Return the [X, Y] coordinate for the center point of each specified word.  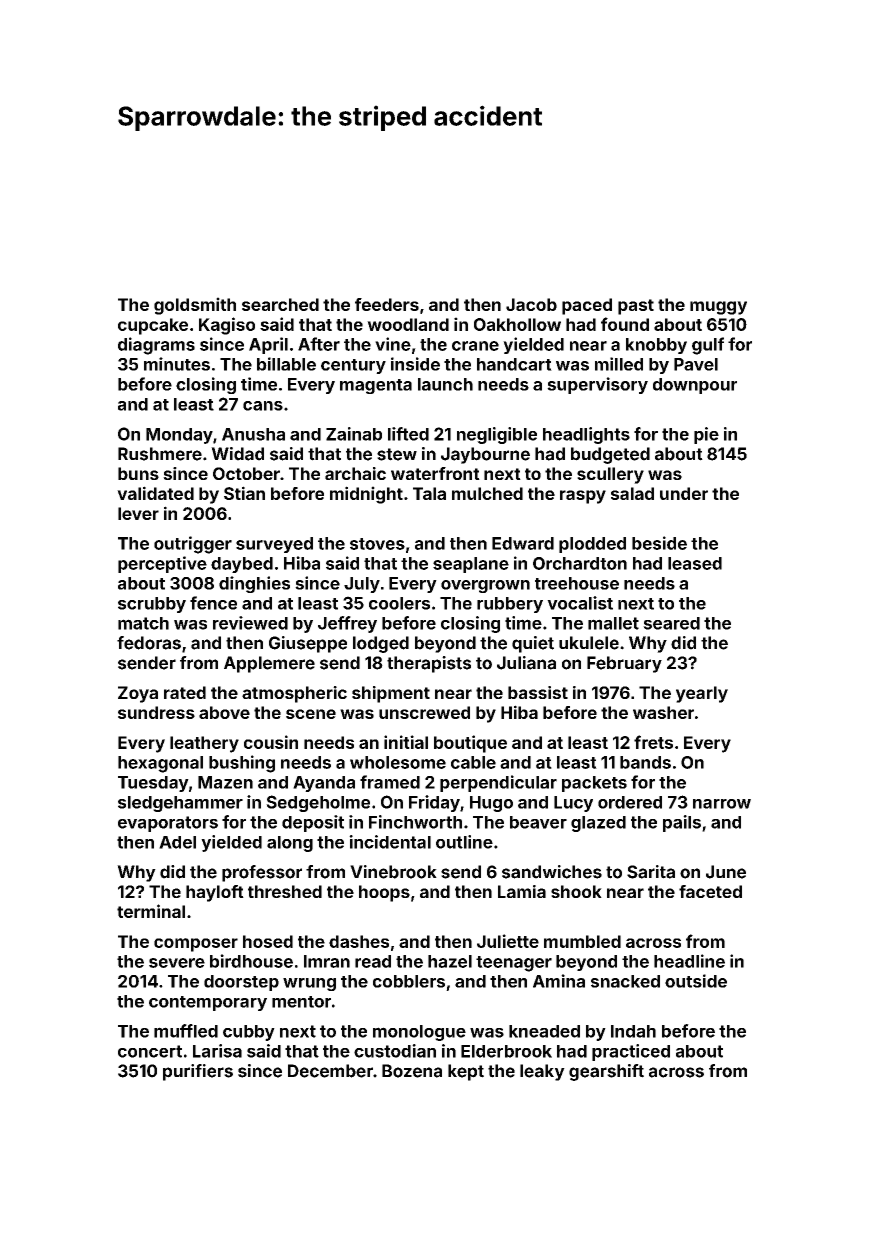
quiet [533, 644]
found [625, 324]
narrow [722, 804]
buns [138, 473]
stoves [377, 544]
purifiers [198, 1072]
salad [632, 493]
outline [464, 842]
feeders [387, 304]
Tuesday [153, 784]
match [143, 623]
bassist [538, 692]
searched [280, 304]
